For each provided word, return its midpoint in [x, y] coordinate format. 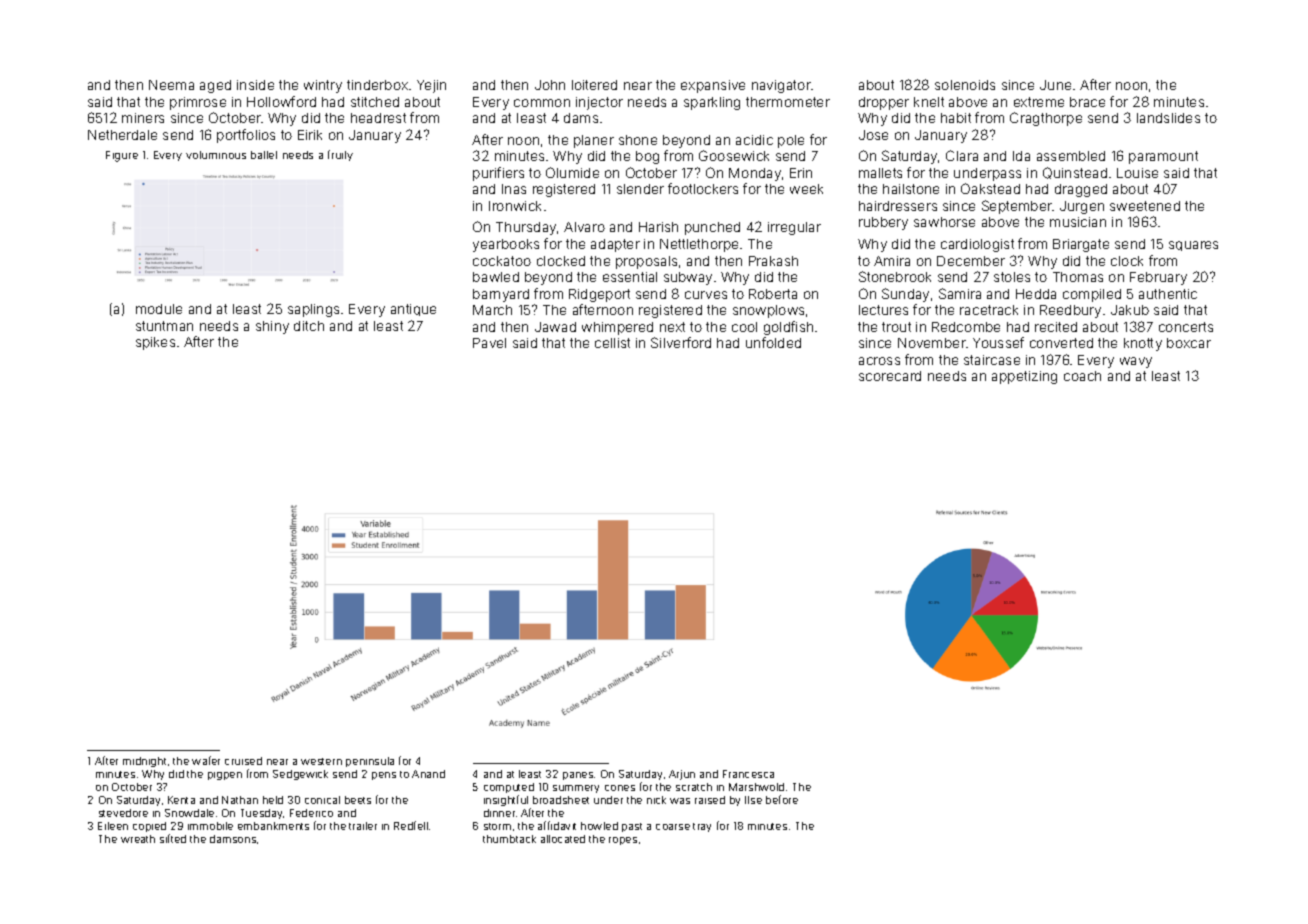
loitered [594, 85]
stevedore [123, 813]
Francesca [748, 774]
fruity [340, 155]
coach [1082, 376]
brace [1087, 102]
